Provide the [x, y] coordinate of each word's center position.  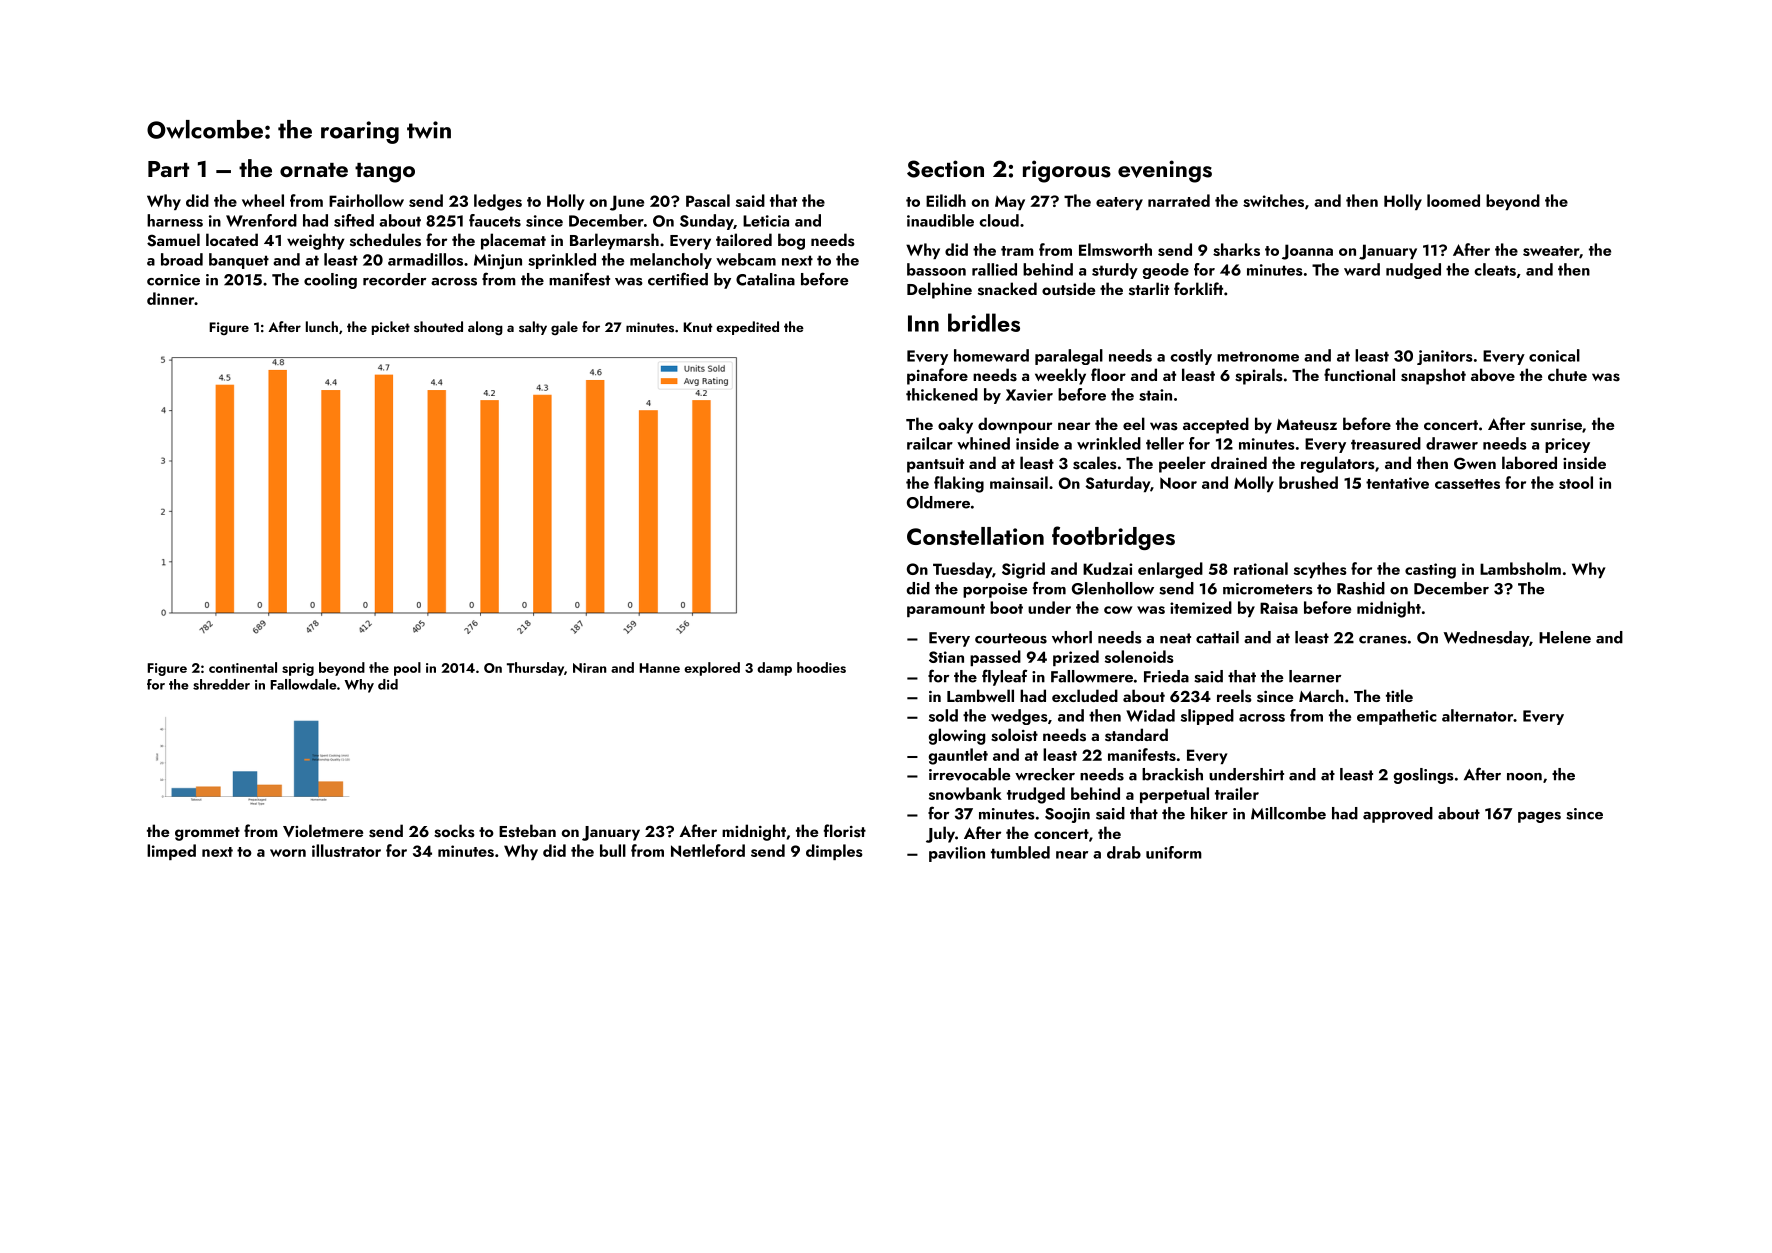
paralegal [1069, 357]
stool [1576, 482]
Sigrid [1023, 570]
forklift [1198, 288]
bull [613, 850]
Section [945, 169]
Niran [590, 668]
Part [168, 169]
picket [391, 328]
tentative [1397, 483]
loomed [1453, 200]
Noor [1178, 483]
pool [407, 669]
